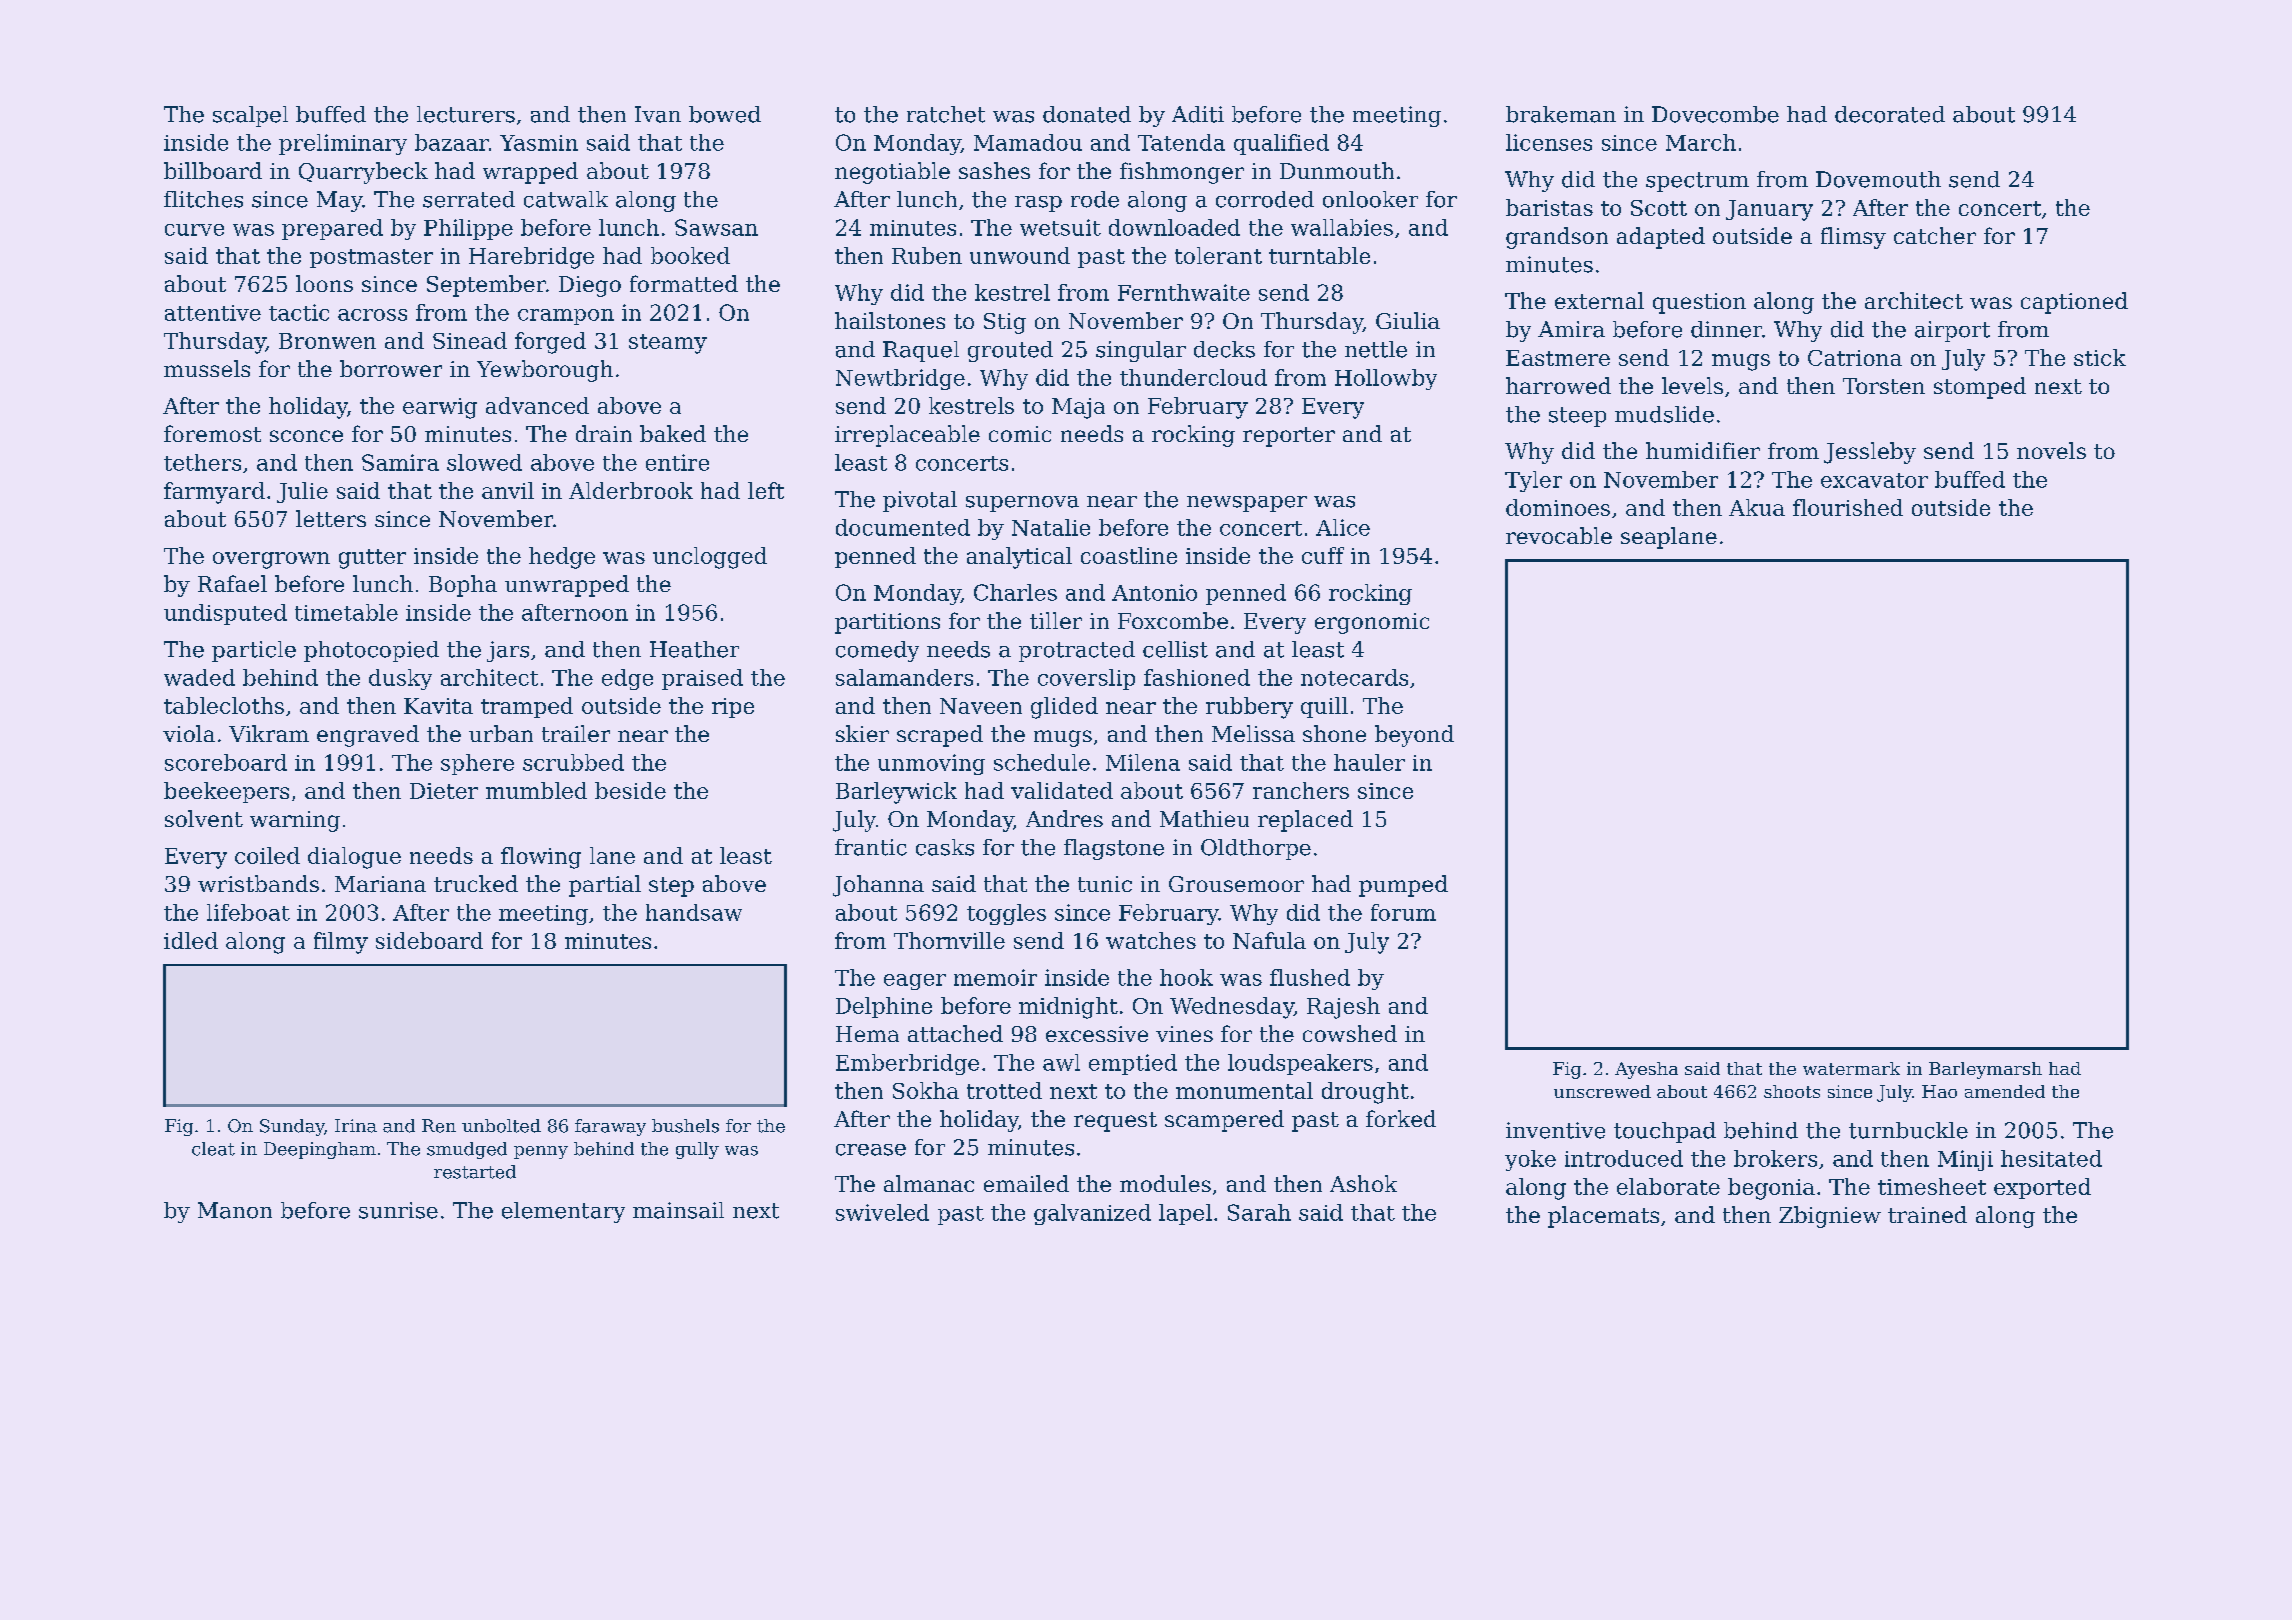 The width and height of the image is (2292, 1620). Describe the element at coordinates (1414, 736) in the image. I see `beyond` at that location.
